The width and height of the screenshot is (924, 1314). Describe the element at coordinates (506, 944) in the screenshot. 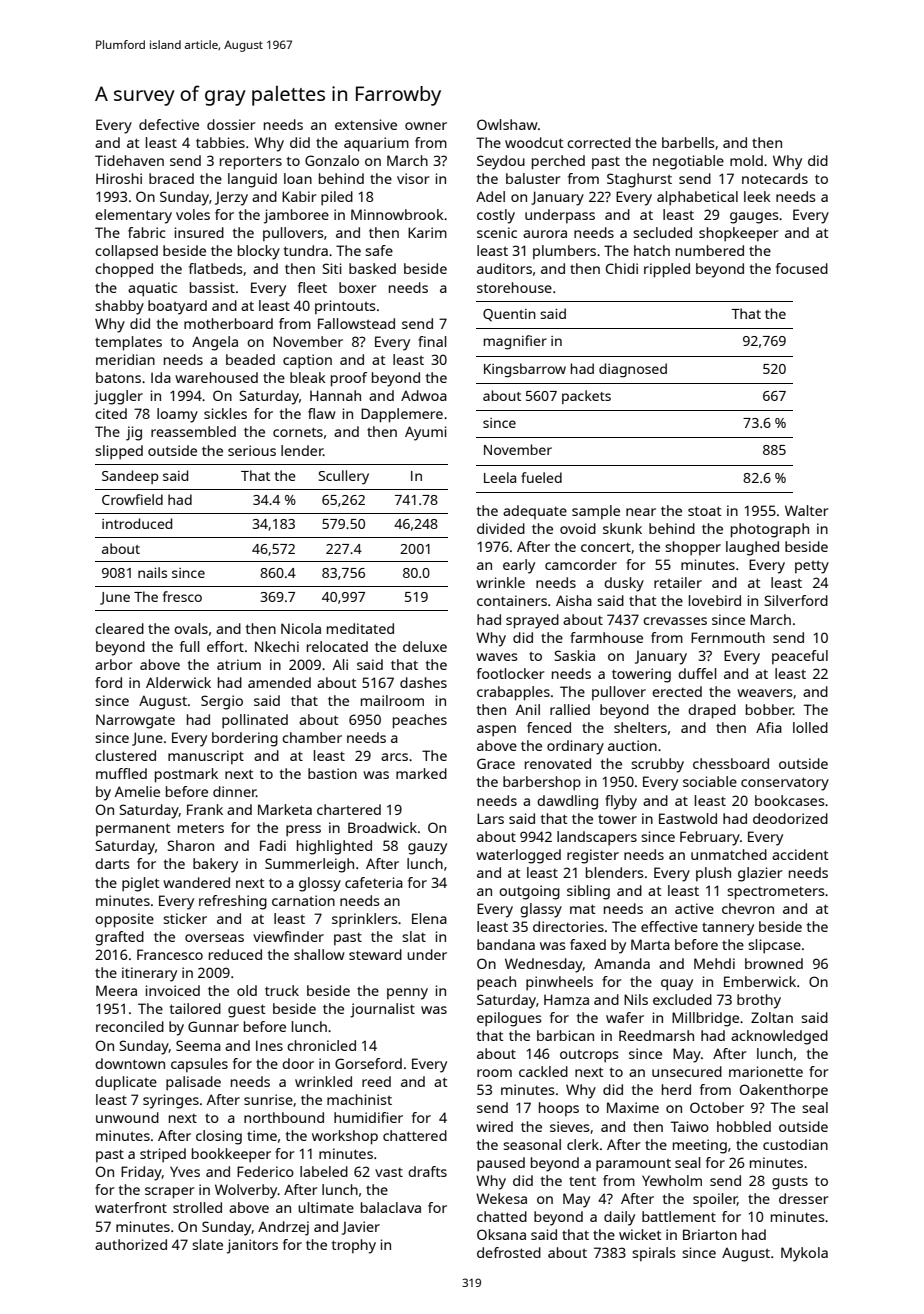

I see `bandana` at that location.
